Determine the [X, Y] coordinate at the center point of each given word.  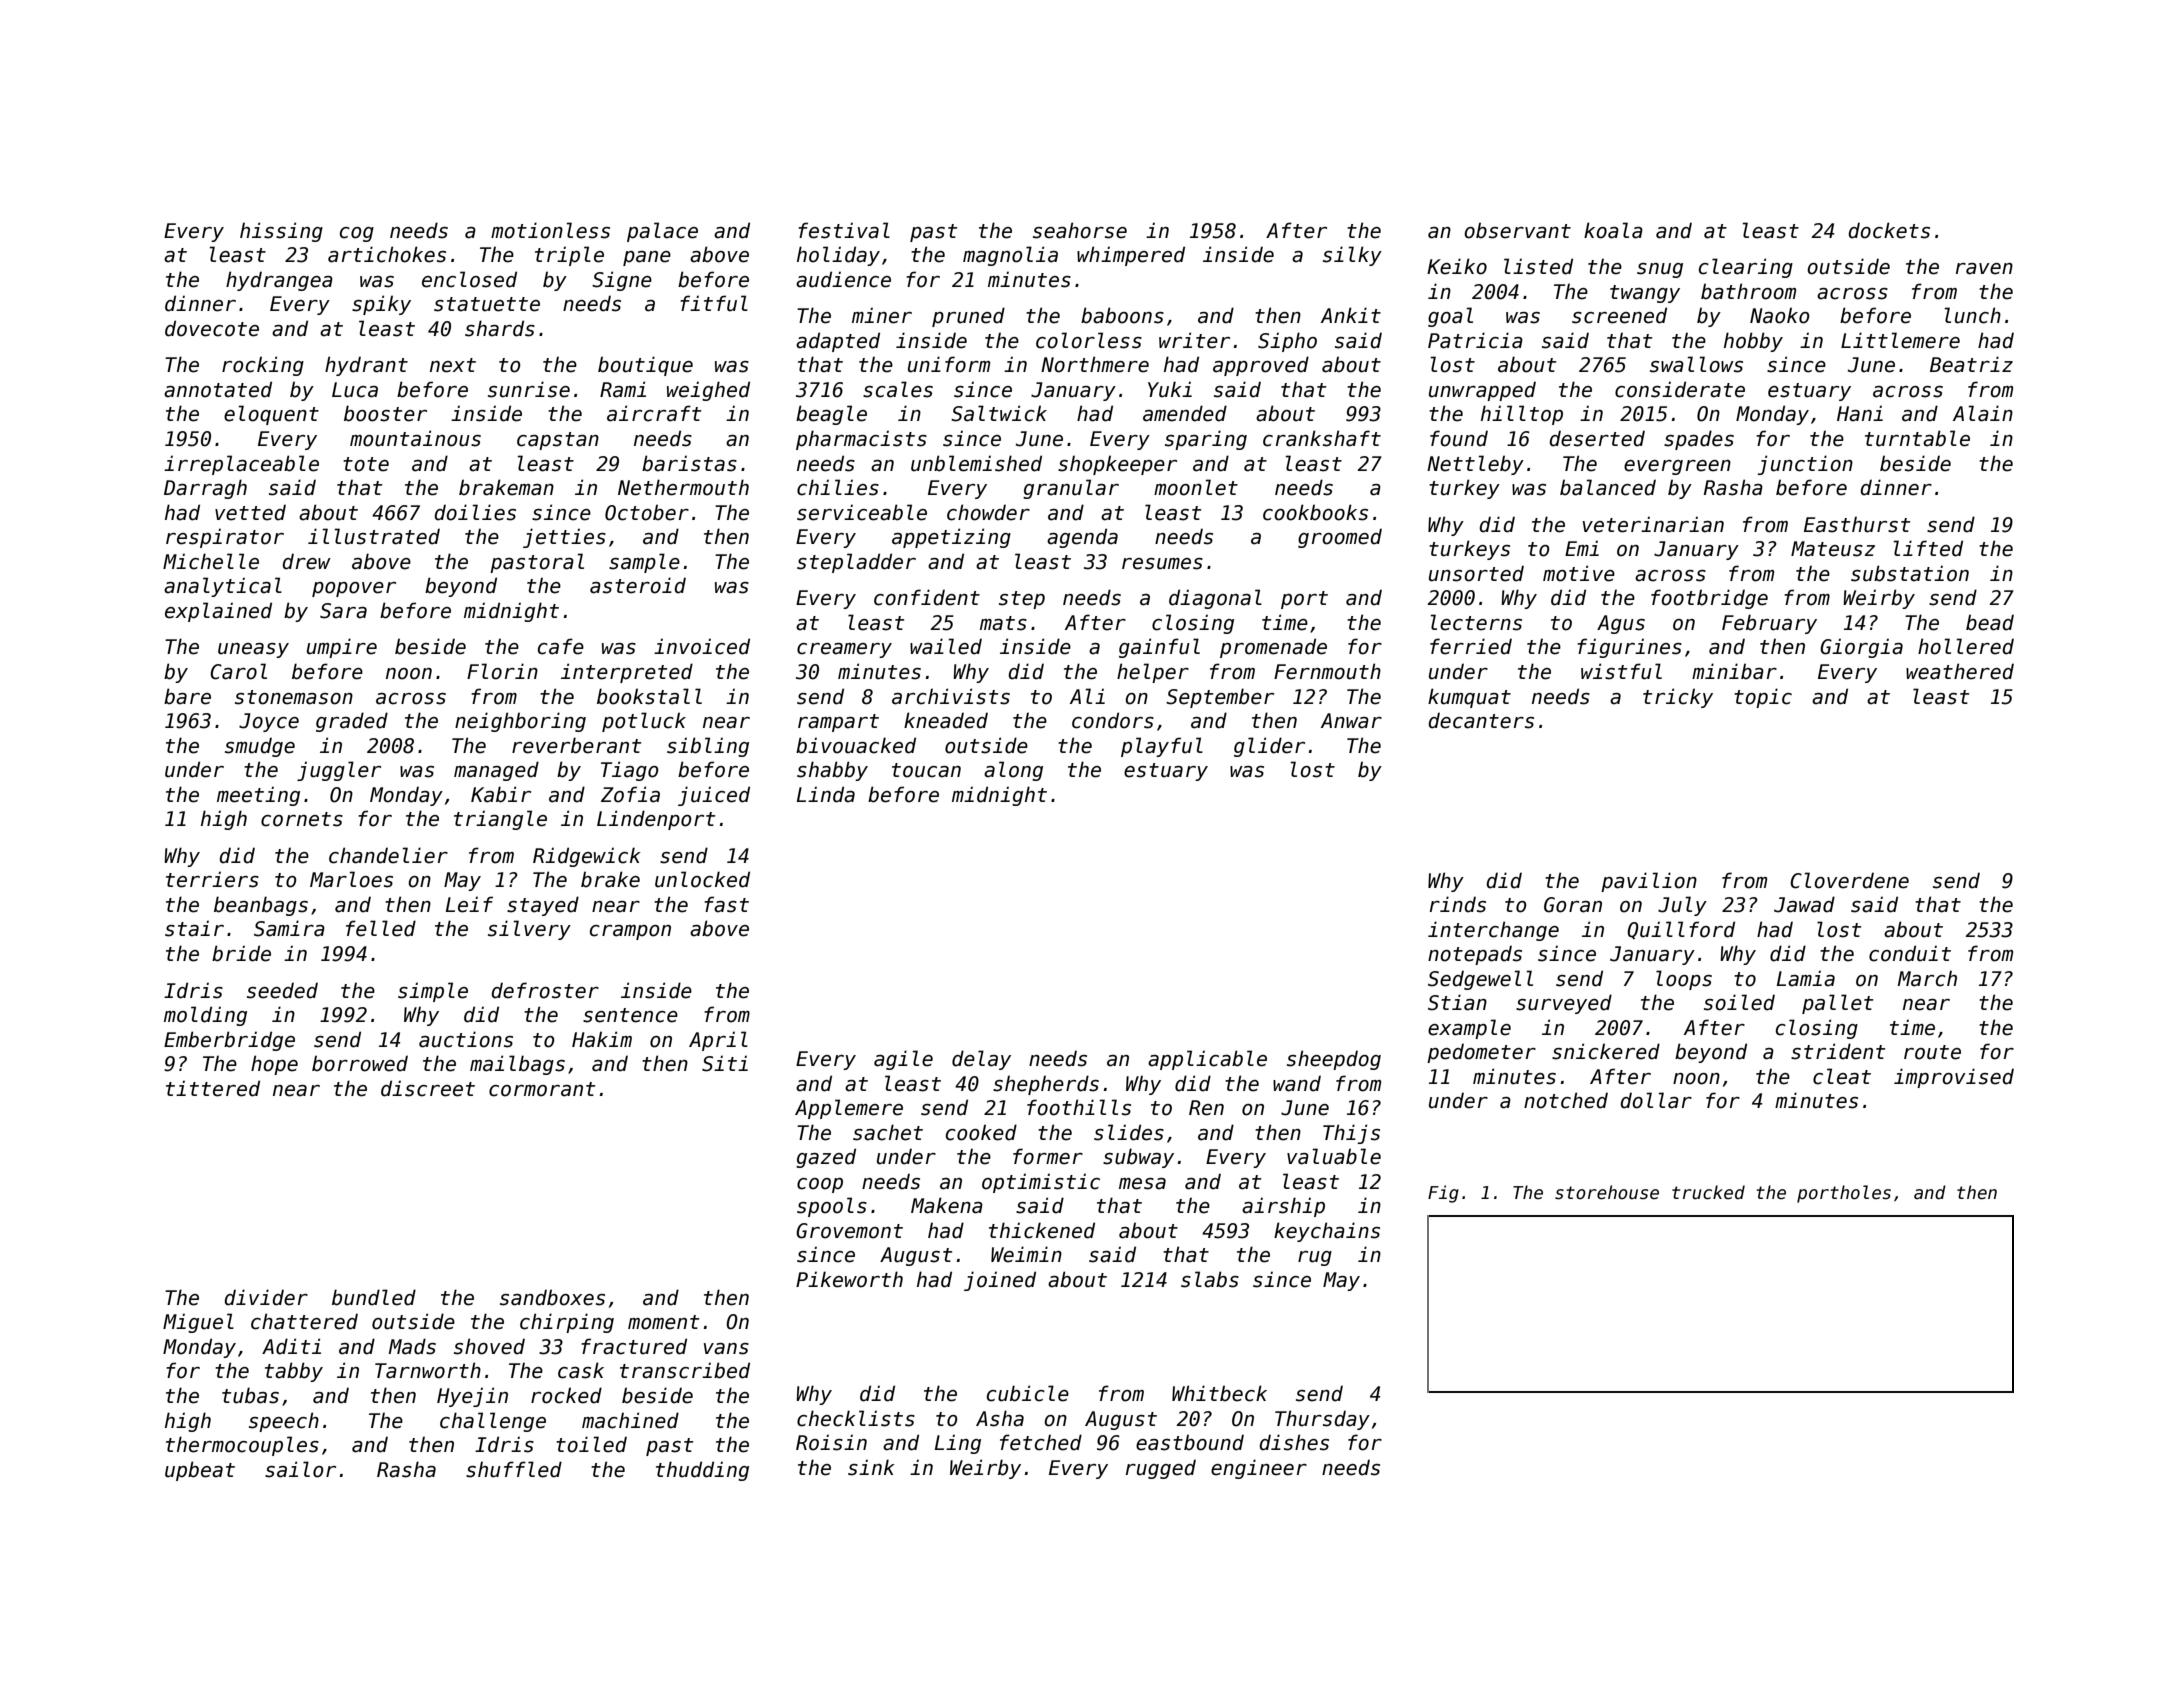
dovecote [212, 328]
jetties [564, 538]
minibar [1734, 671]
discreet [428, 1088]
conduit [1910, 953]
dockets [1889, 230]
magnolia [1010, 256]
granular [1071, 489]
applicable [1207, 1060]
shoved [489, 1346]
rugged [1161, 1469]
